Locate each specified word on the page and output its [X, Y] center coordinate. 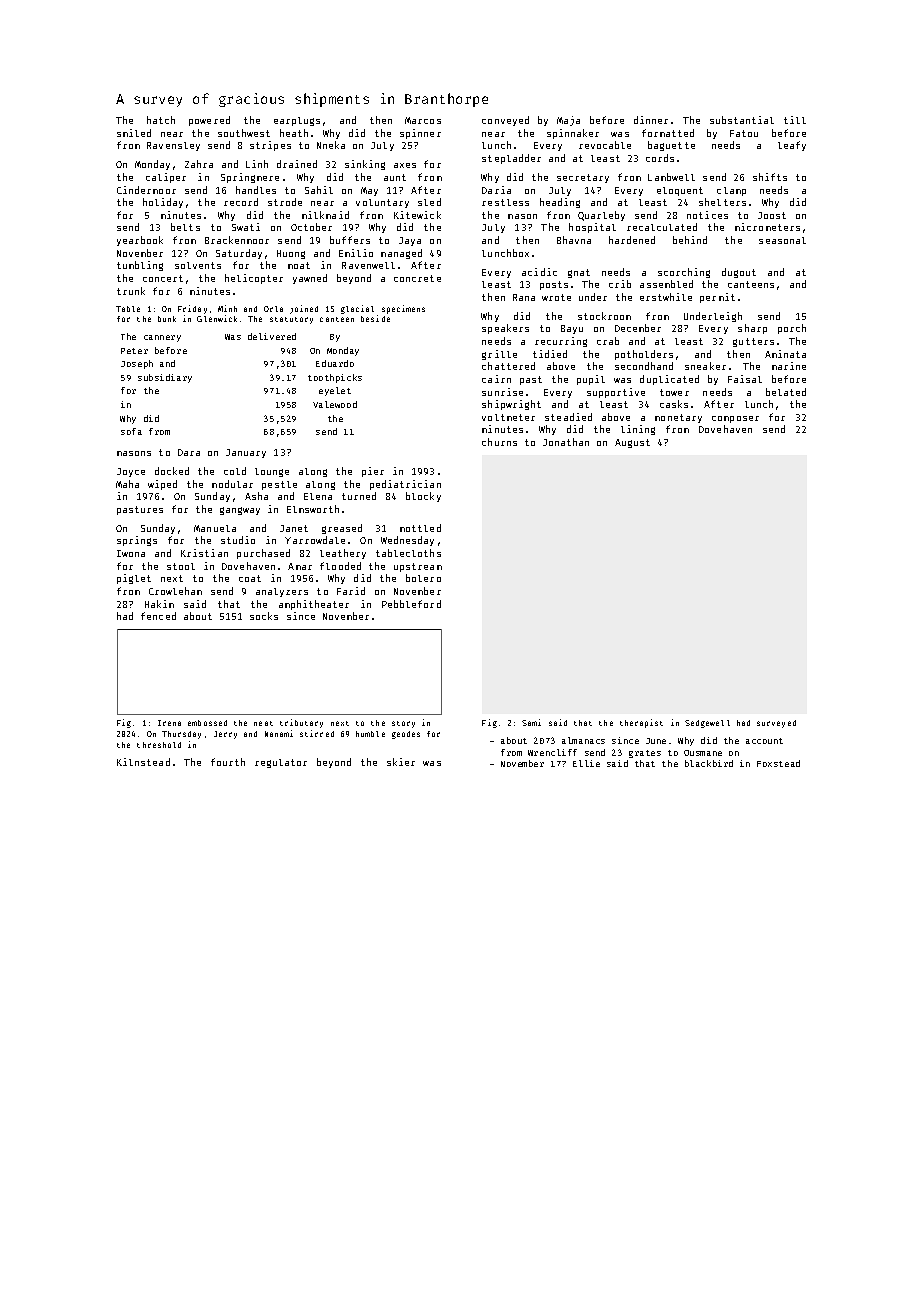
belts [185, 227]
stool [181, 566]
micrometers [767, 227]
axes [405, 165]
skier [401, 762]
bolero [423, 578]
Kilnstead [143, 762]
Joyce [131, 472]
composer [735, 419]
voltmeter [508, 417]
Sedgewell [707, 724]
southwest [244, 133]
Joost [772, 215]
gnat [579, 273]
